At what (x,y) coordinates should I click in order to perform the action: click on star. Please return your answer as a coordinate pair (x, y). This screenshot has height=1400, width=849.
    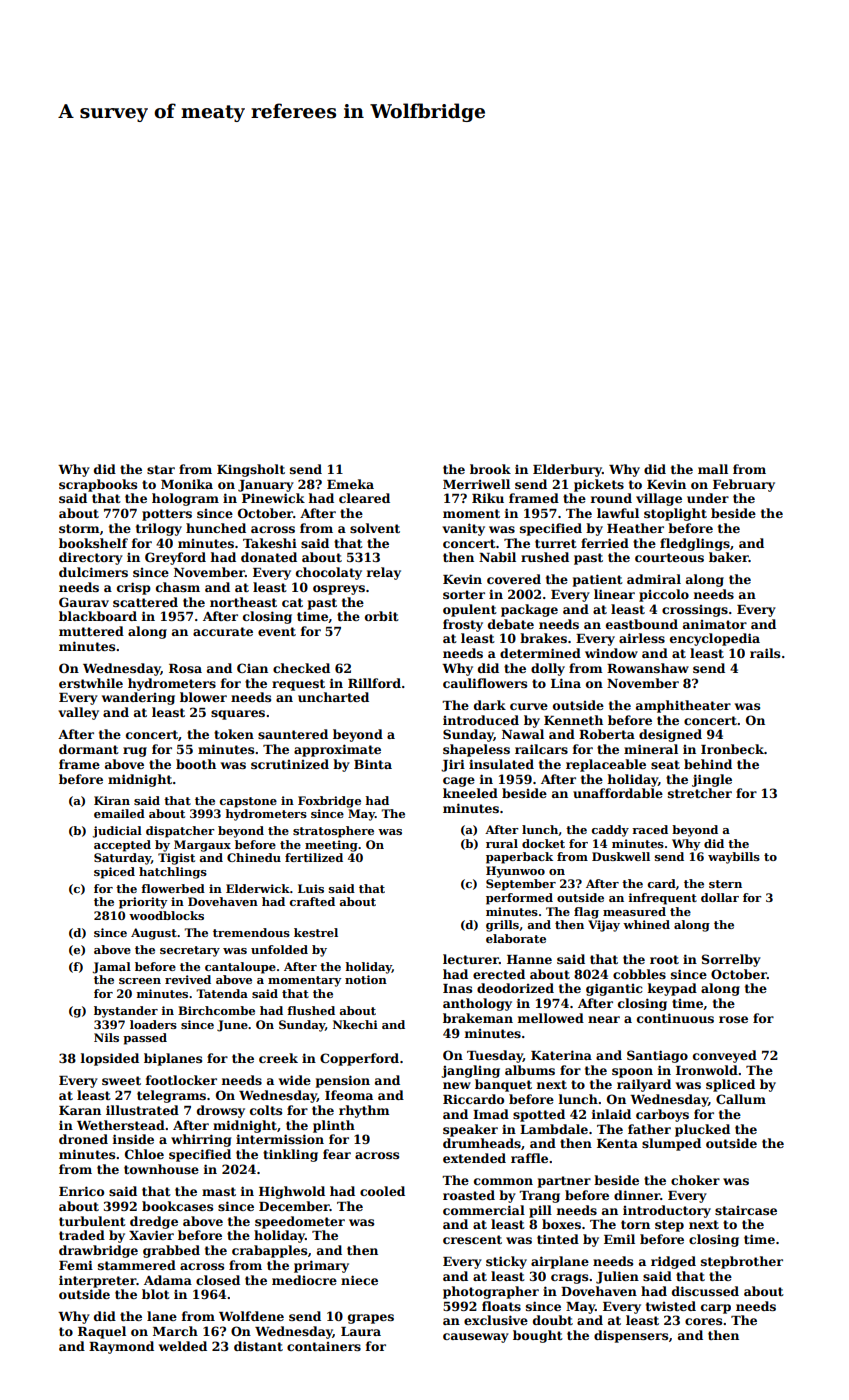
    Looking at the image, I should click on (161, 469).
